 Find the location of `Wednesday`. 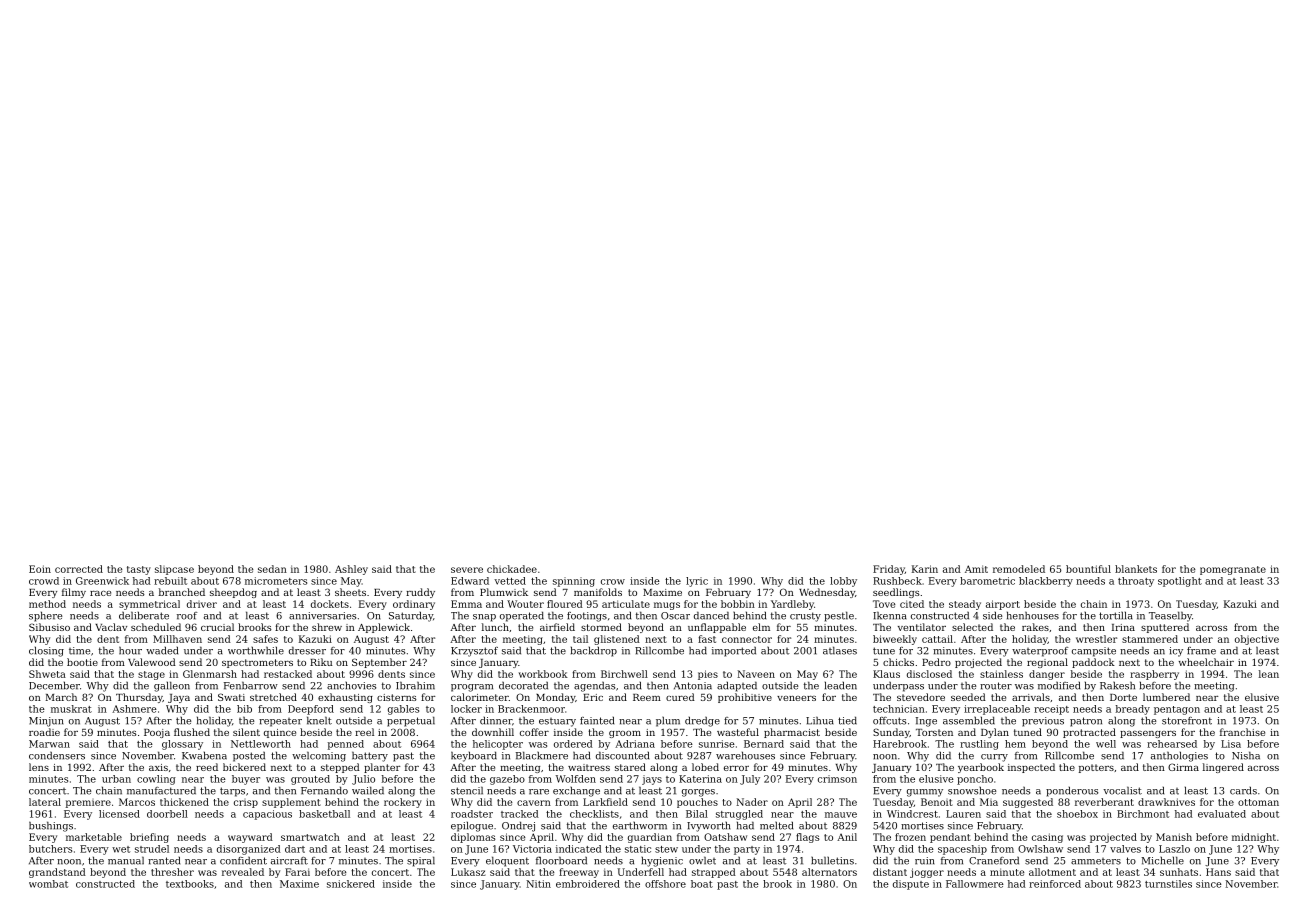

Wednesday is located at coordinates (827, 593).
